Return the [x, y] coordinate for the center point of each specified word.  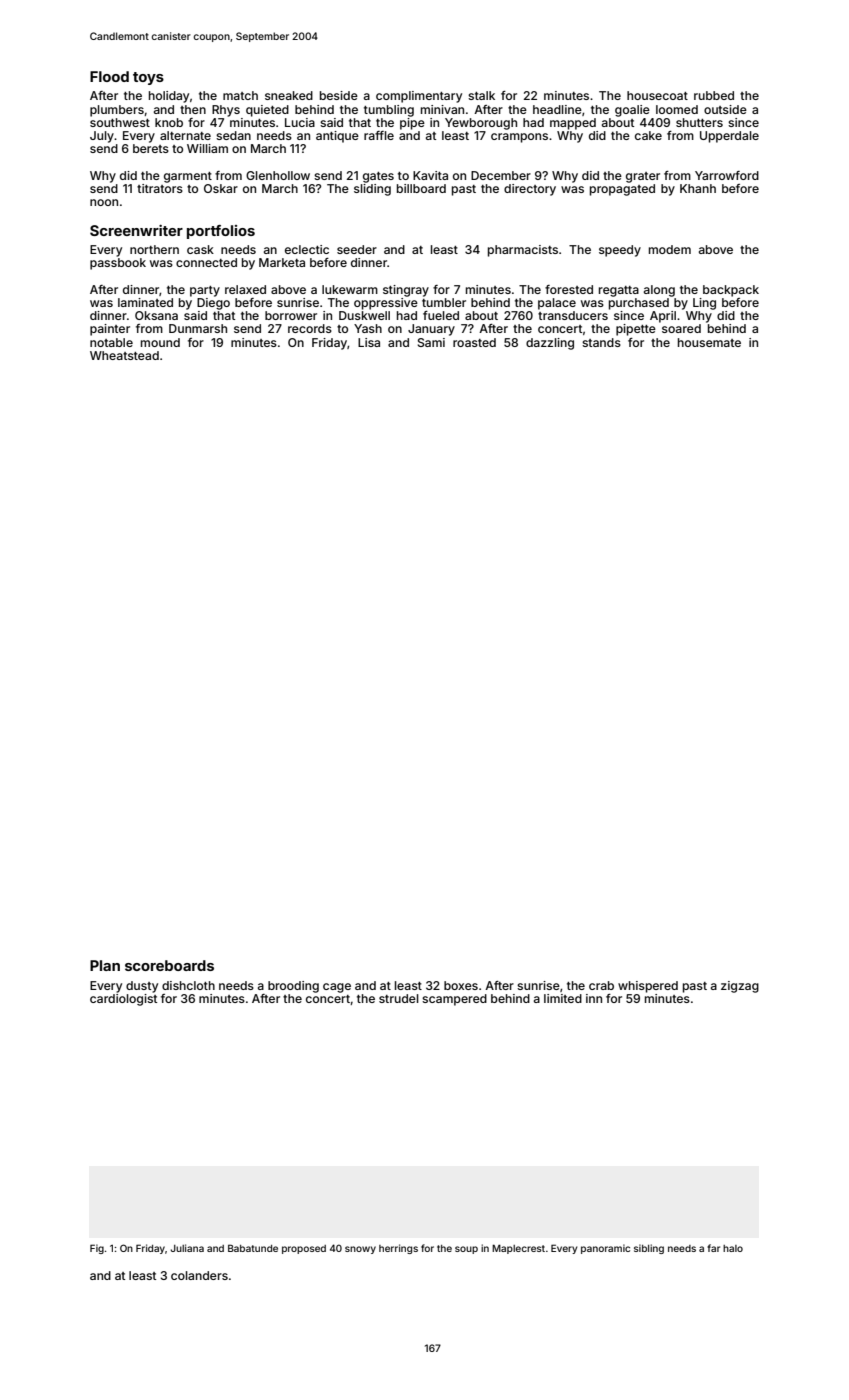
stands [601, 342]
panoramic [605, 1249]
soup [466, 1250]
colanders [199, 1275]
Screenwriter [136, 230]
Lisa [369, 342]
